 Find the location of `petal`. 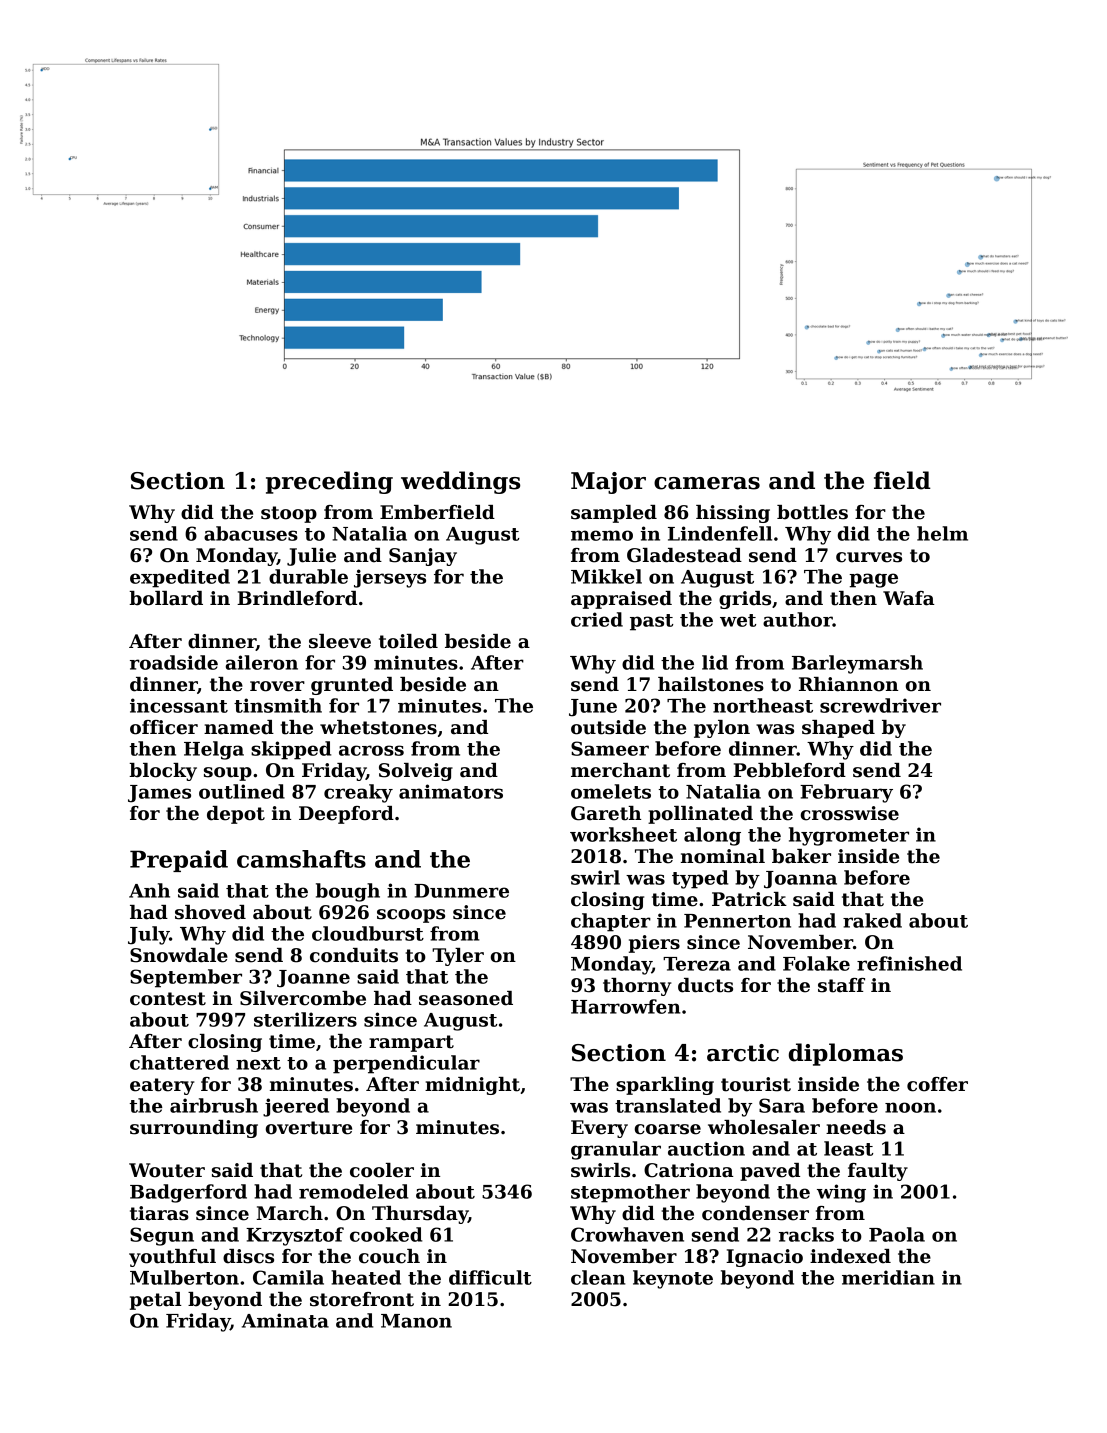

petal is located at coordinates (156, 1301).
